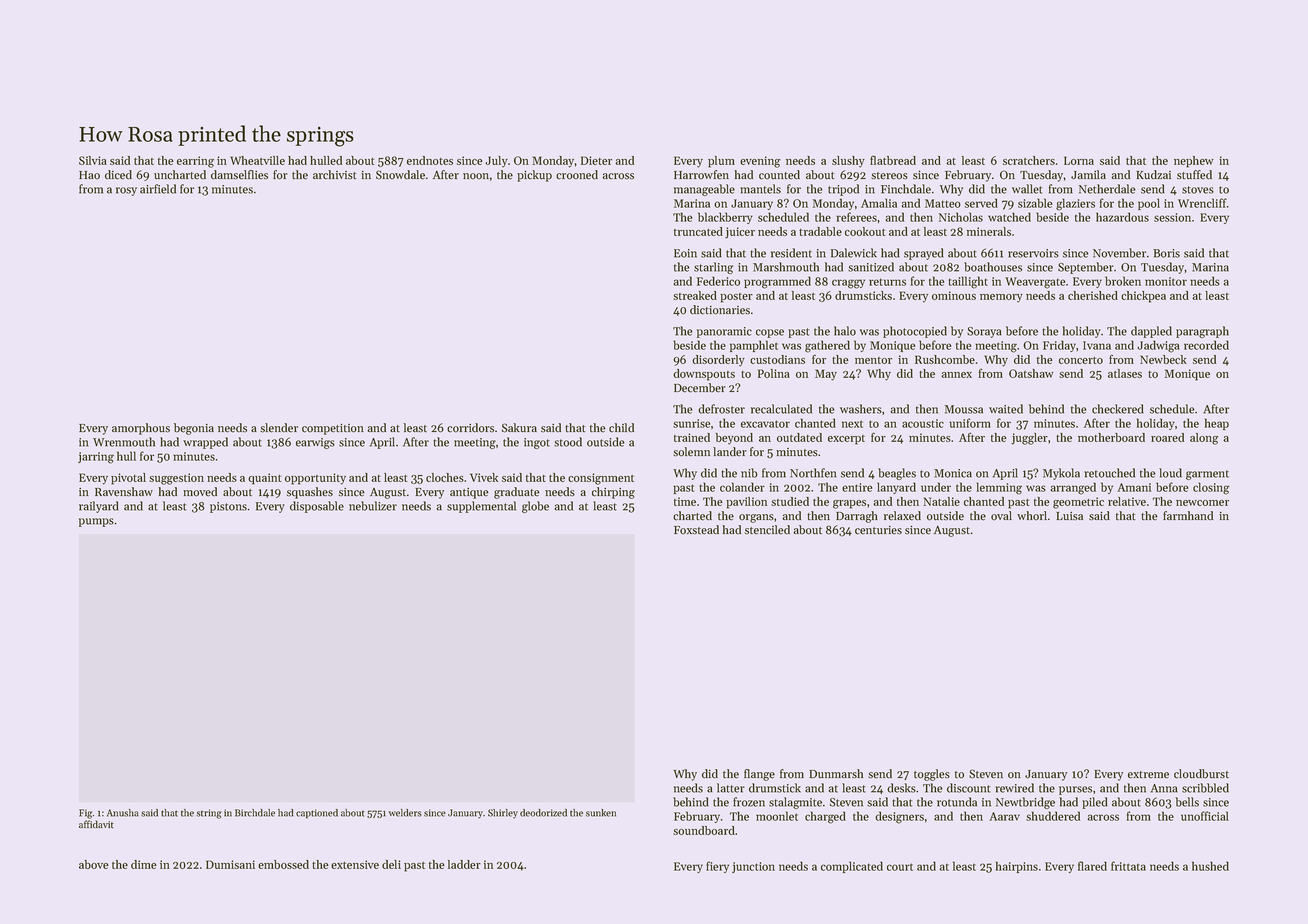 This screenshot has width=1308, height=924. Describe the element at coordinates (717, 867) in the screenshot. I see `fiery` at that location.
